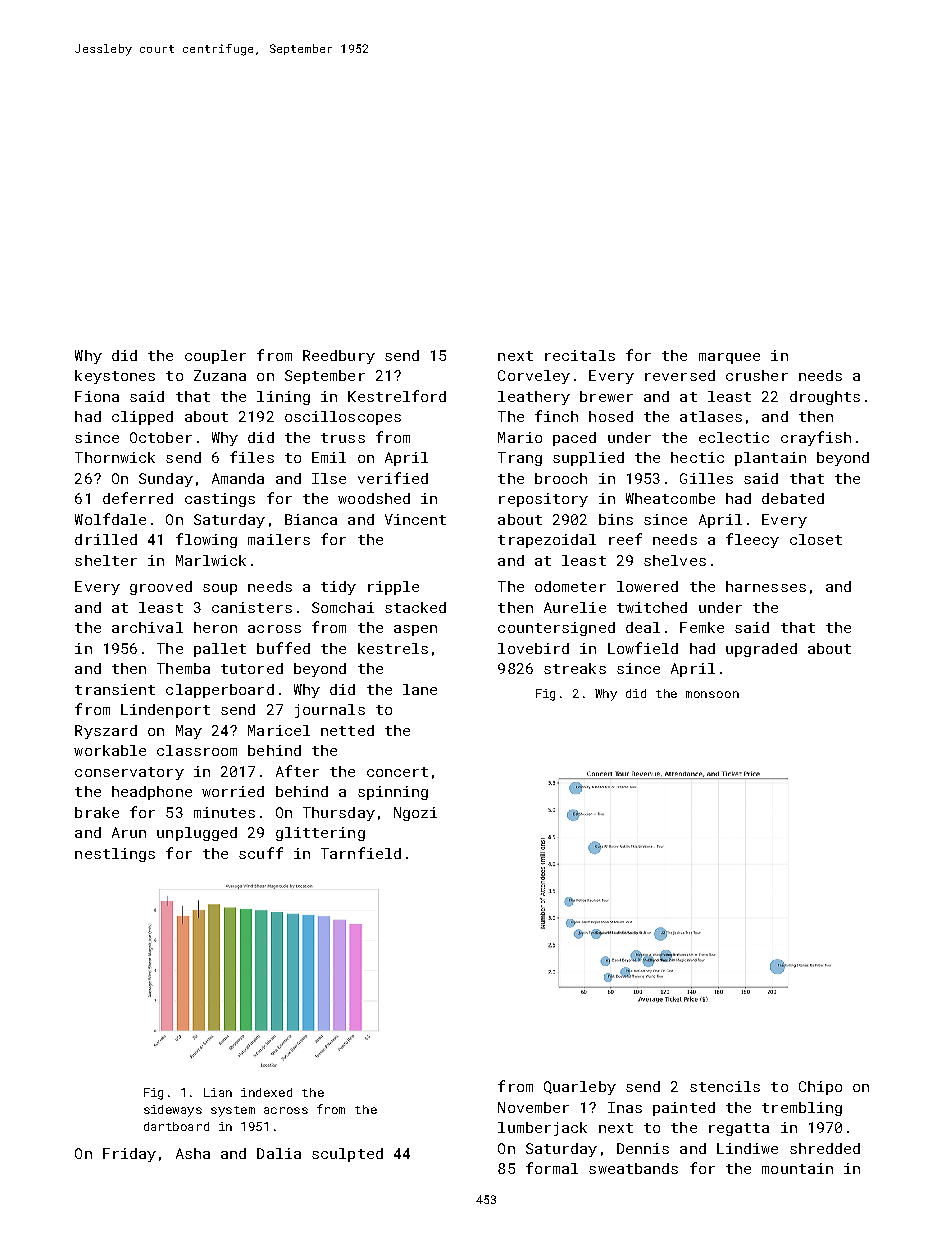 The width and height of the image is (952, 1233). I want to click on stencils, so click(725, 1086).
